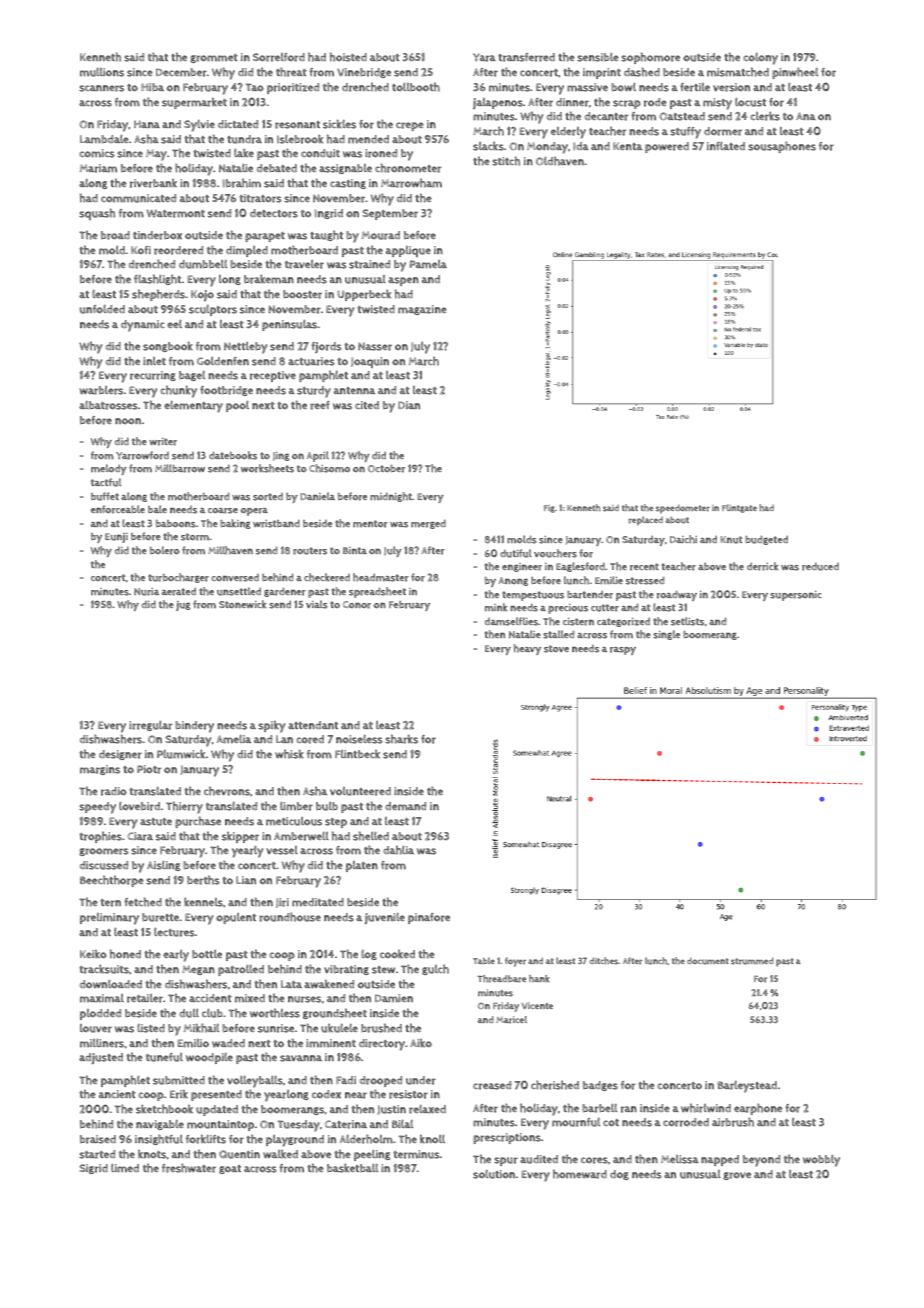  What do you see at coordinates (494, 1174) in the image?
I see `solution` at bounding box center [494, 1174].
